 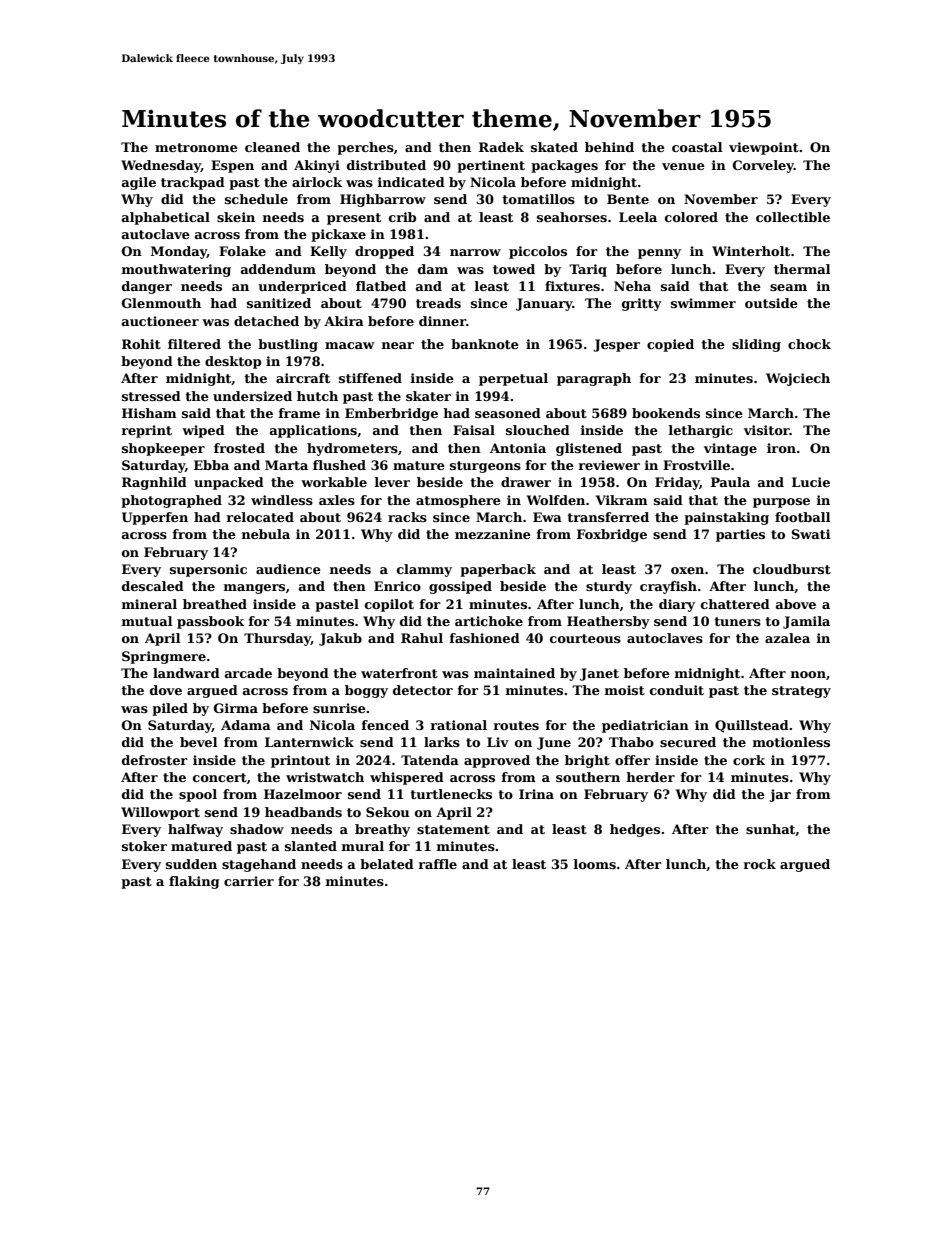 I want to click on paperback, so click(x=498, y=570).
